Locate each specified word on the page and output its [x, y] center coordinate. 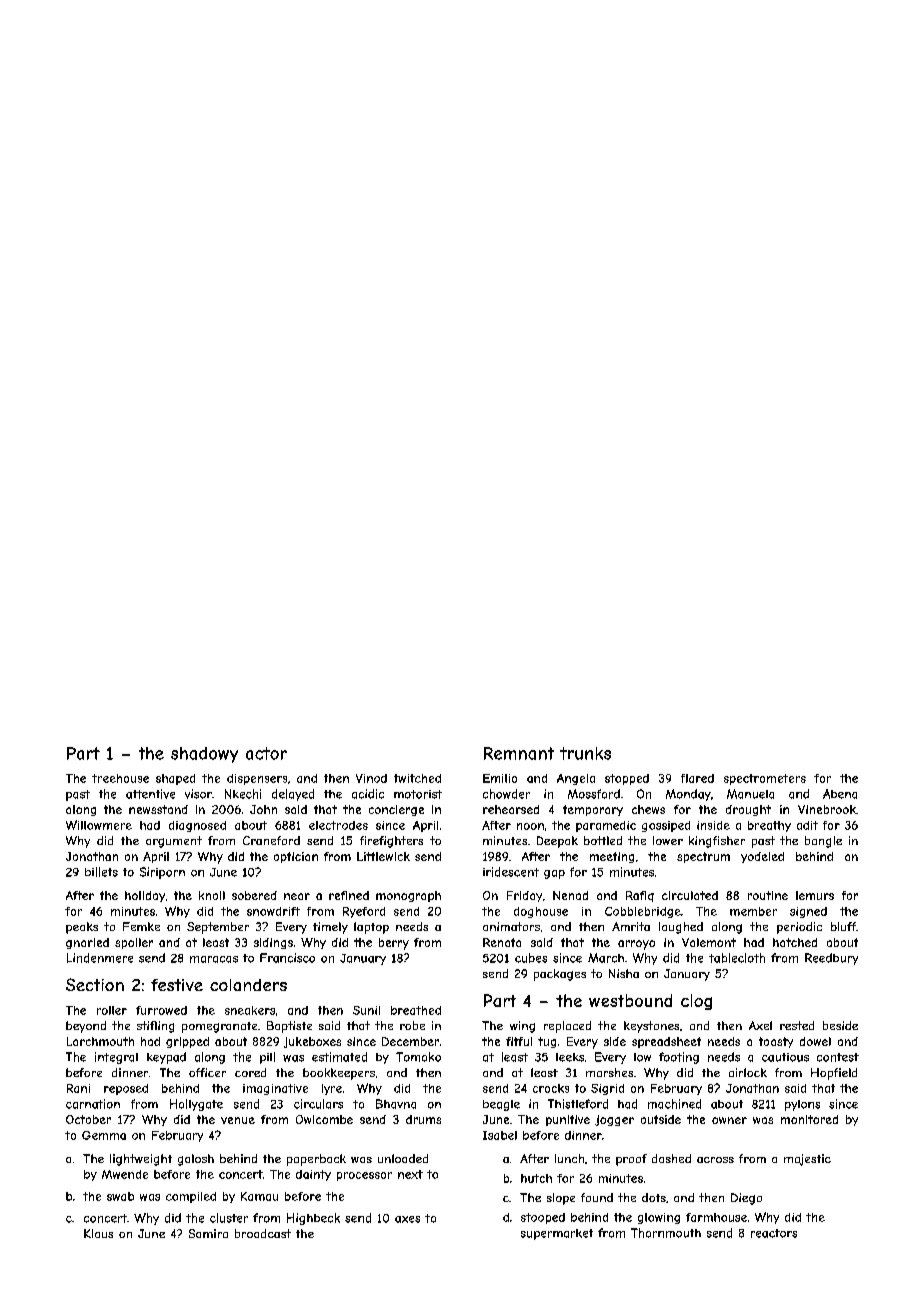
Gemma [104, 1135]
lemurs [815, 895]
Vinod [371, 778]
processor [364, 1176]
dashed [671, 1158]
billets [101, 872]
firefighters [391, 842]
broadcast [263, 1233]
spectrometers [765, 779]
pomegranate [219, 1027]
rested [797, 1025]
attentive [150, 794]
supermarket [557, 1234]
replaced [567, 1027]
